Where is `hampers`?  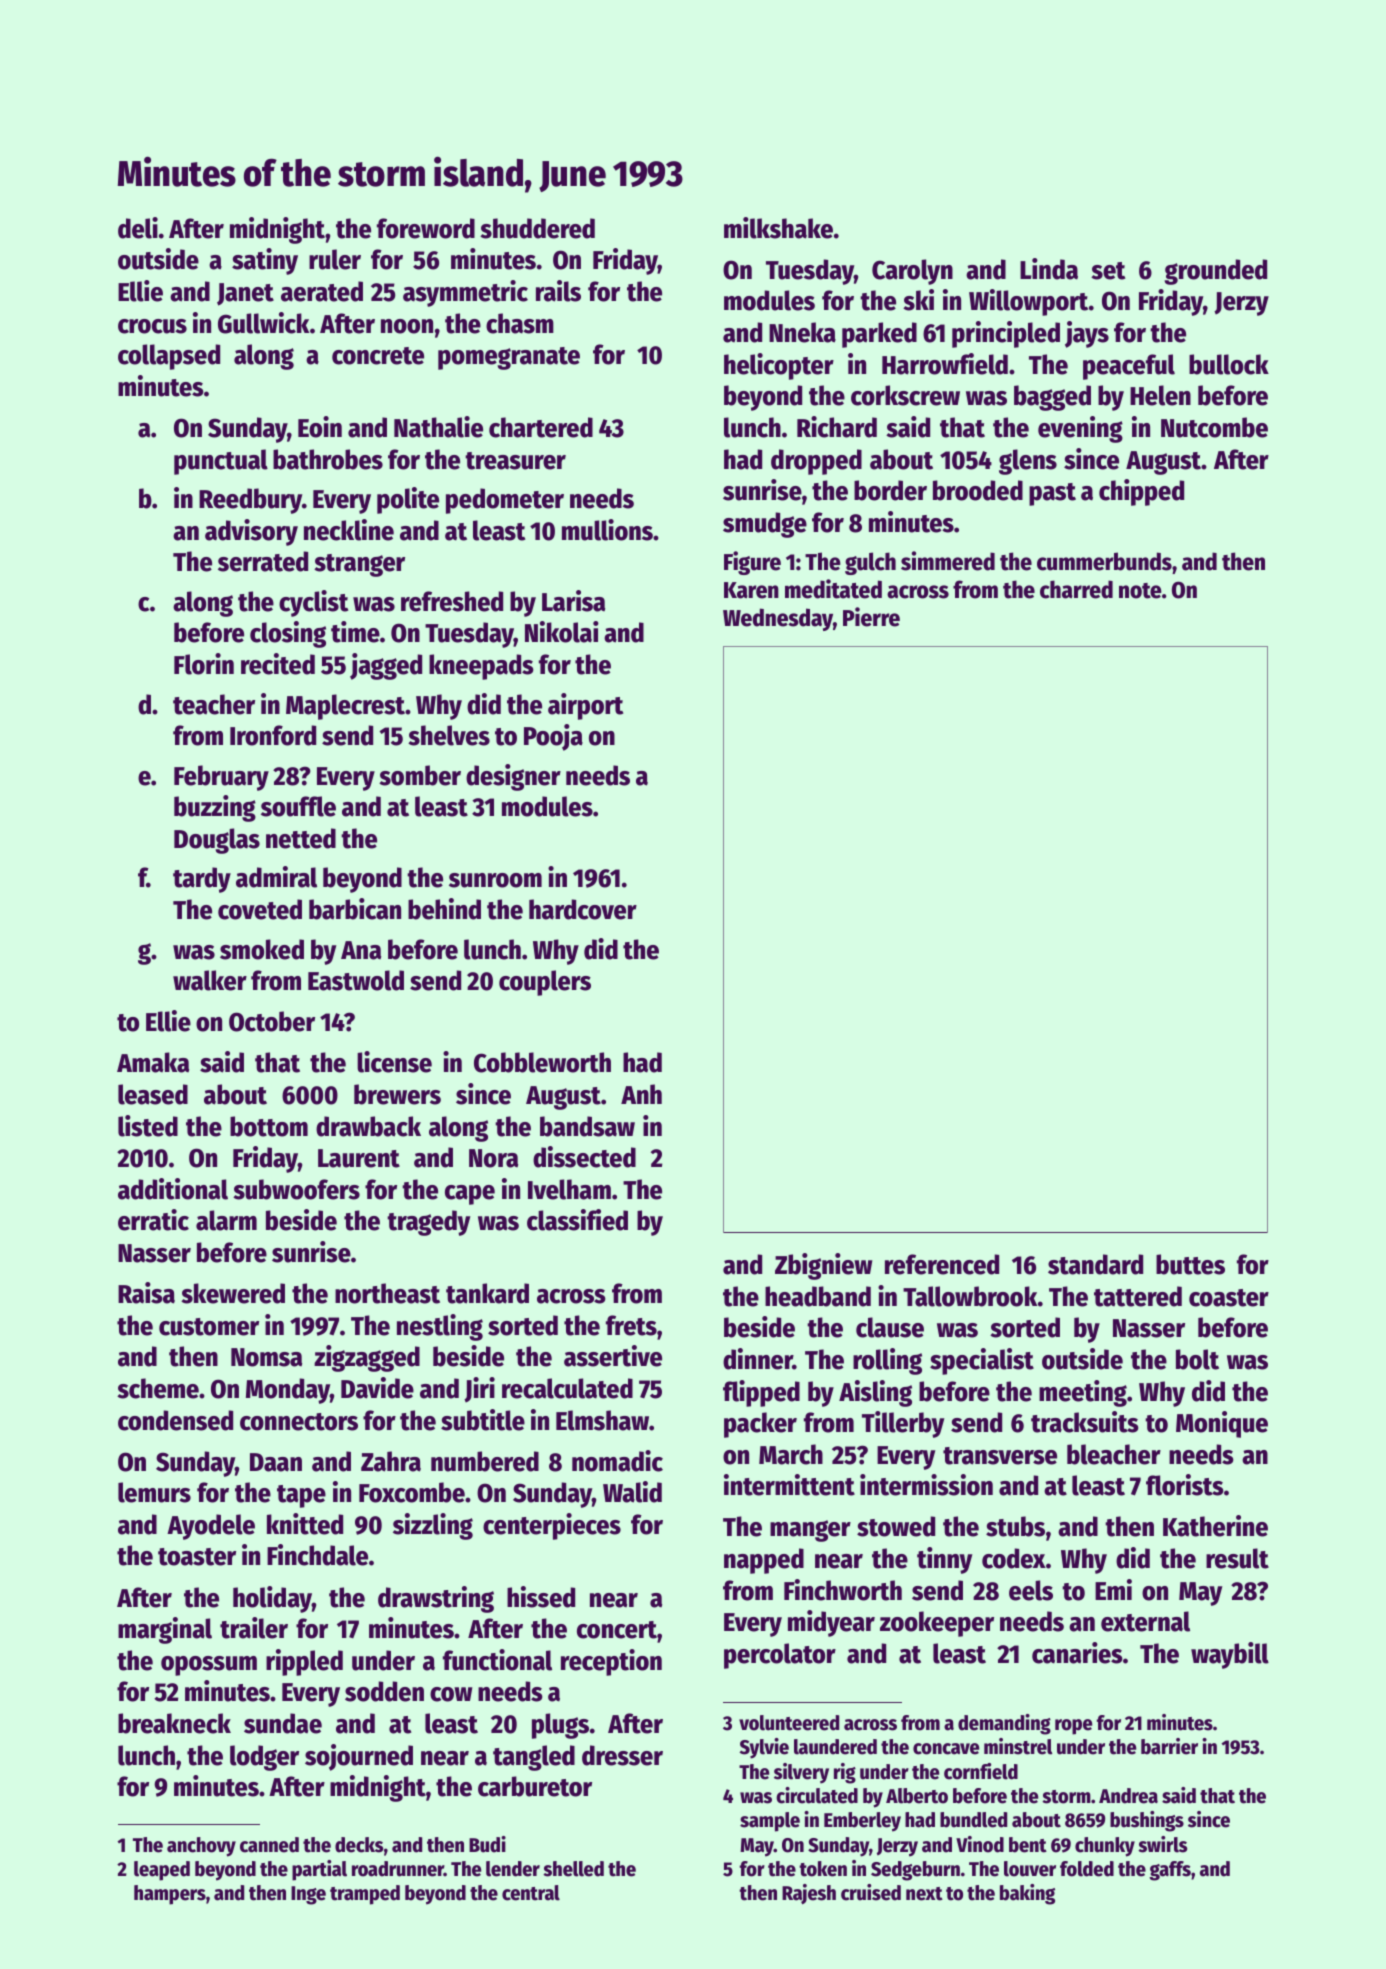
hampers is located at coordinates (170, 1895).
